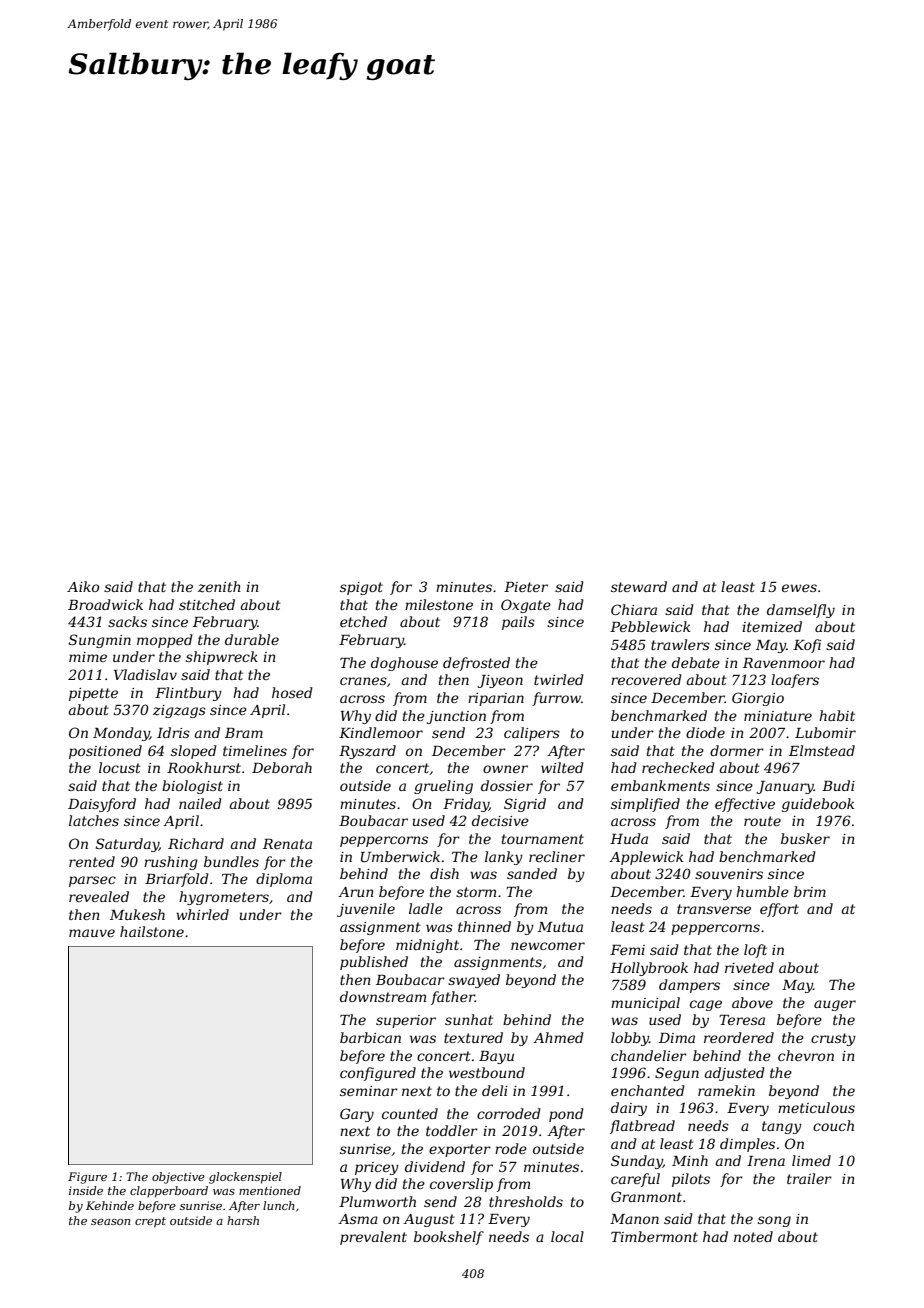 The image size is (924, 1308). What do you see at coordinates (809, 1178) in the screenshot?
I see `trailer` at bounding box center [809, 1178].
